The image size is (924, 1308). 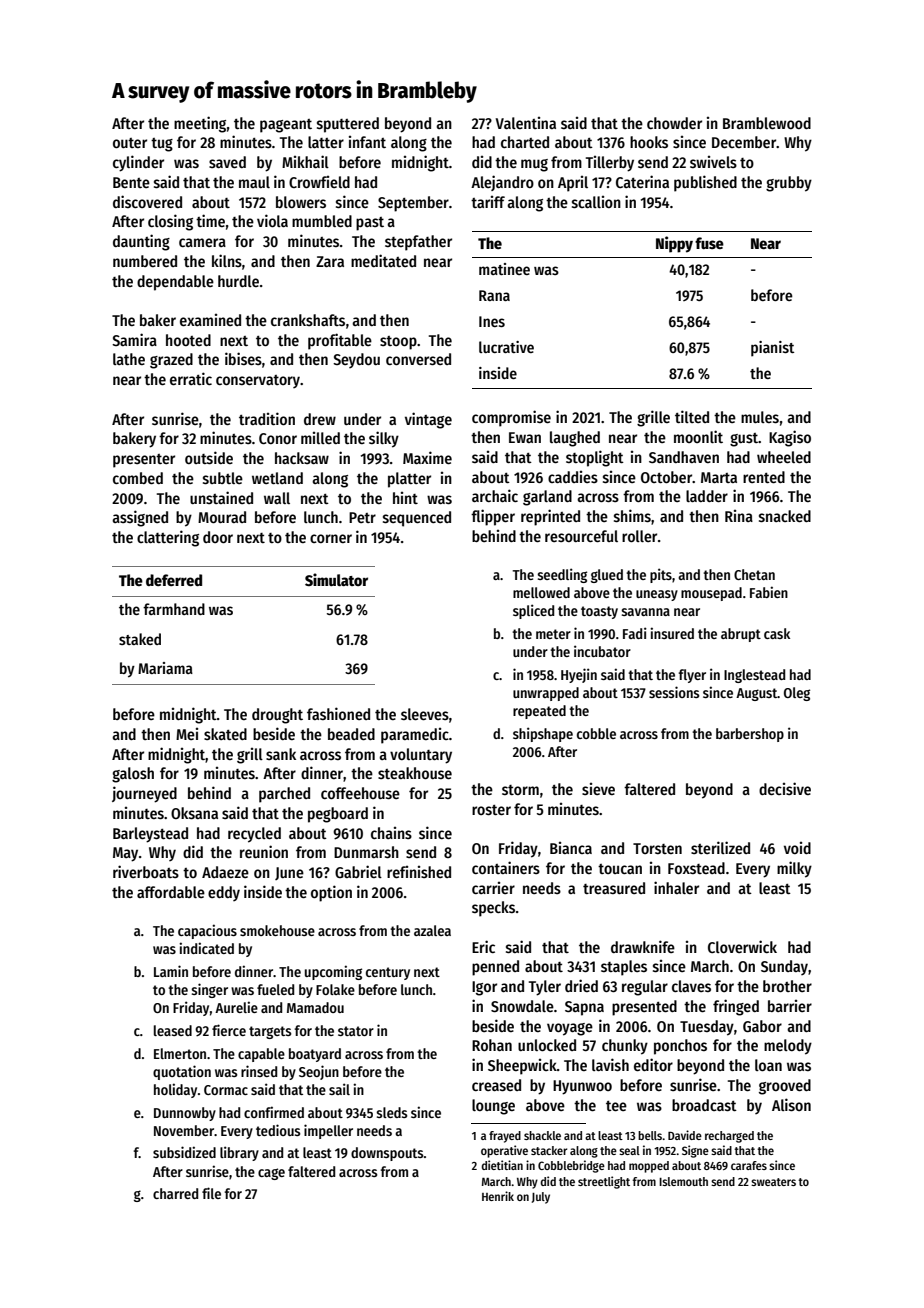 What do you see at coordinates (175, 1193) in the screenshot?
I see `charred` at bounding box center [175, 1193].
